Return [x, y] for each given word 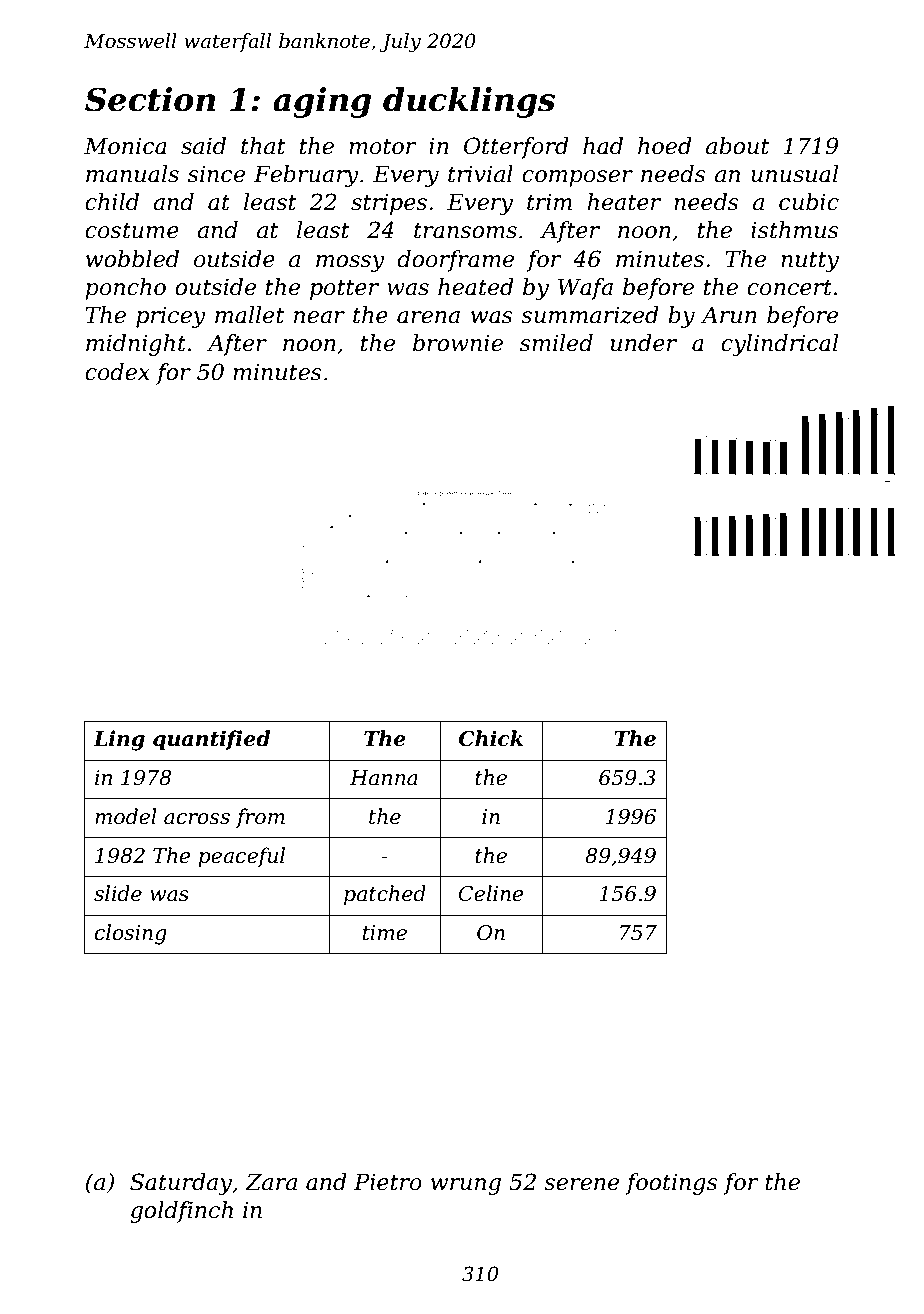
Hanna [384, 778]
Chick [491, 738]
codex [117, 372]
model [126, 816]
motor [383, 147]
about [737, 146]
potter [344, 290]
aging [322, 102]
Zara [271, 1182]
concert [789, 288]
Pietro [388, 1182]
